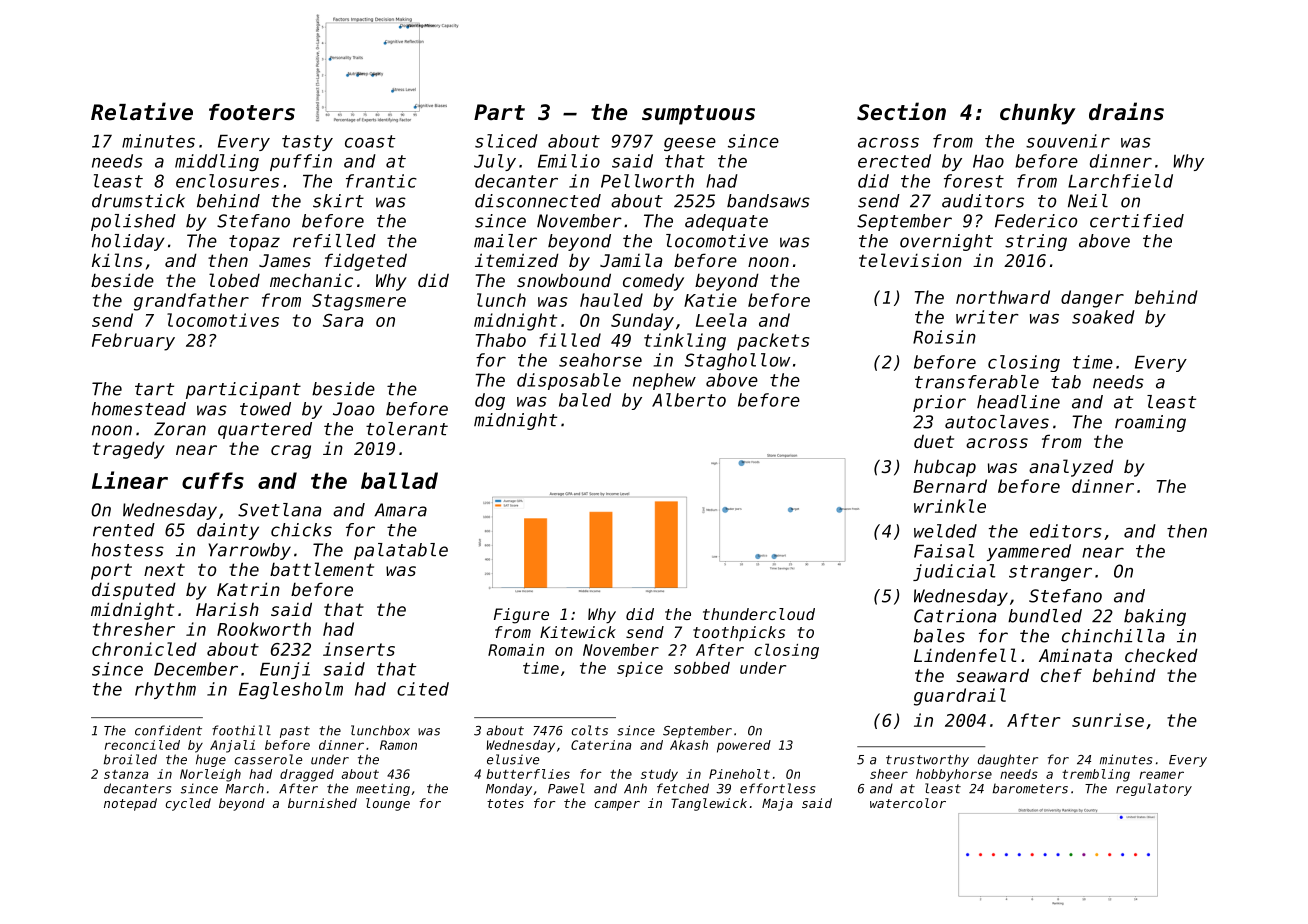 The width and height of the page is (1308, 924). Describe the element at coordinates (617, 806) in the page. I see `camper` at that location.
